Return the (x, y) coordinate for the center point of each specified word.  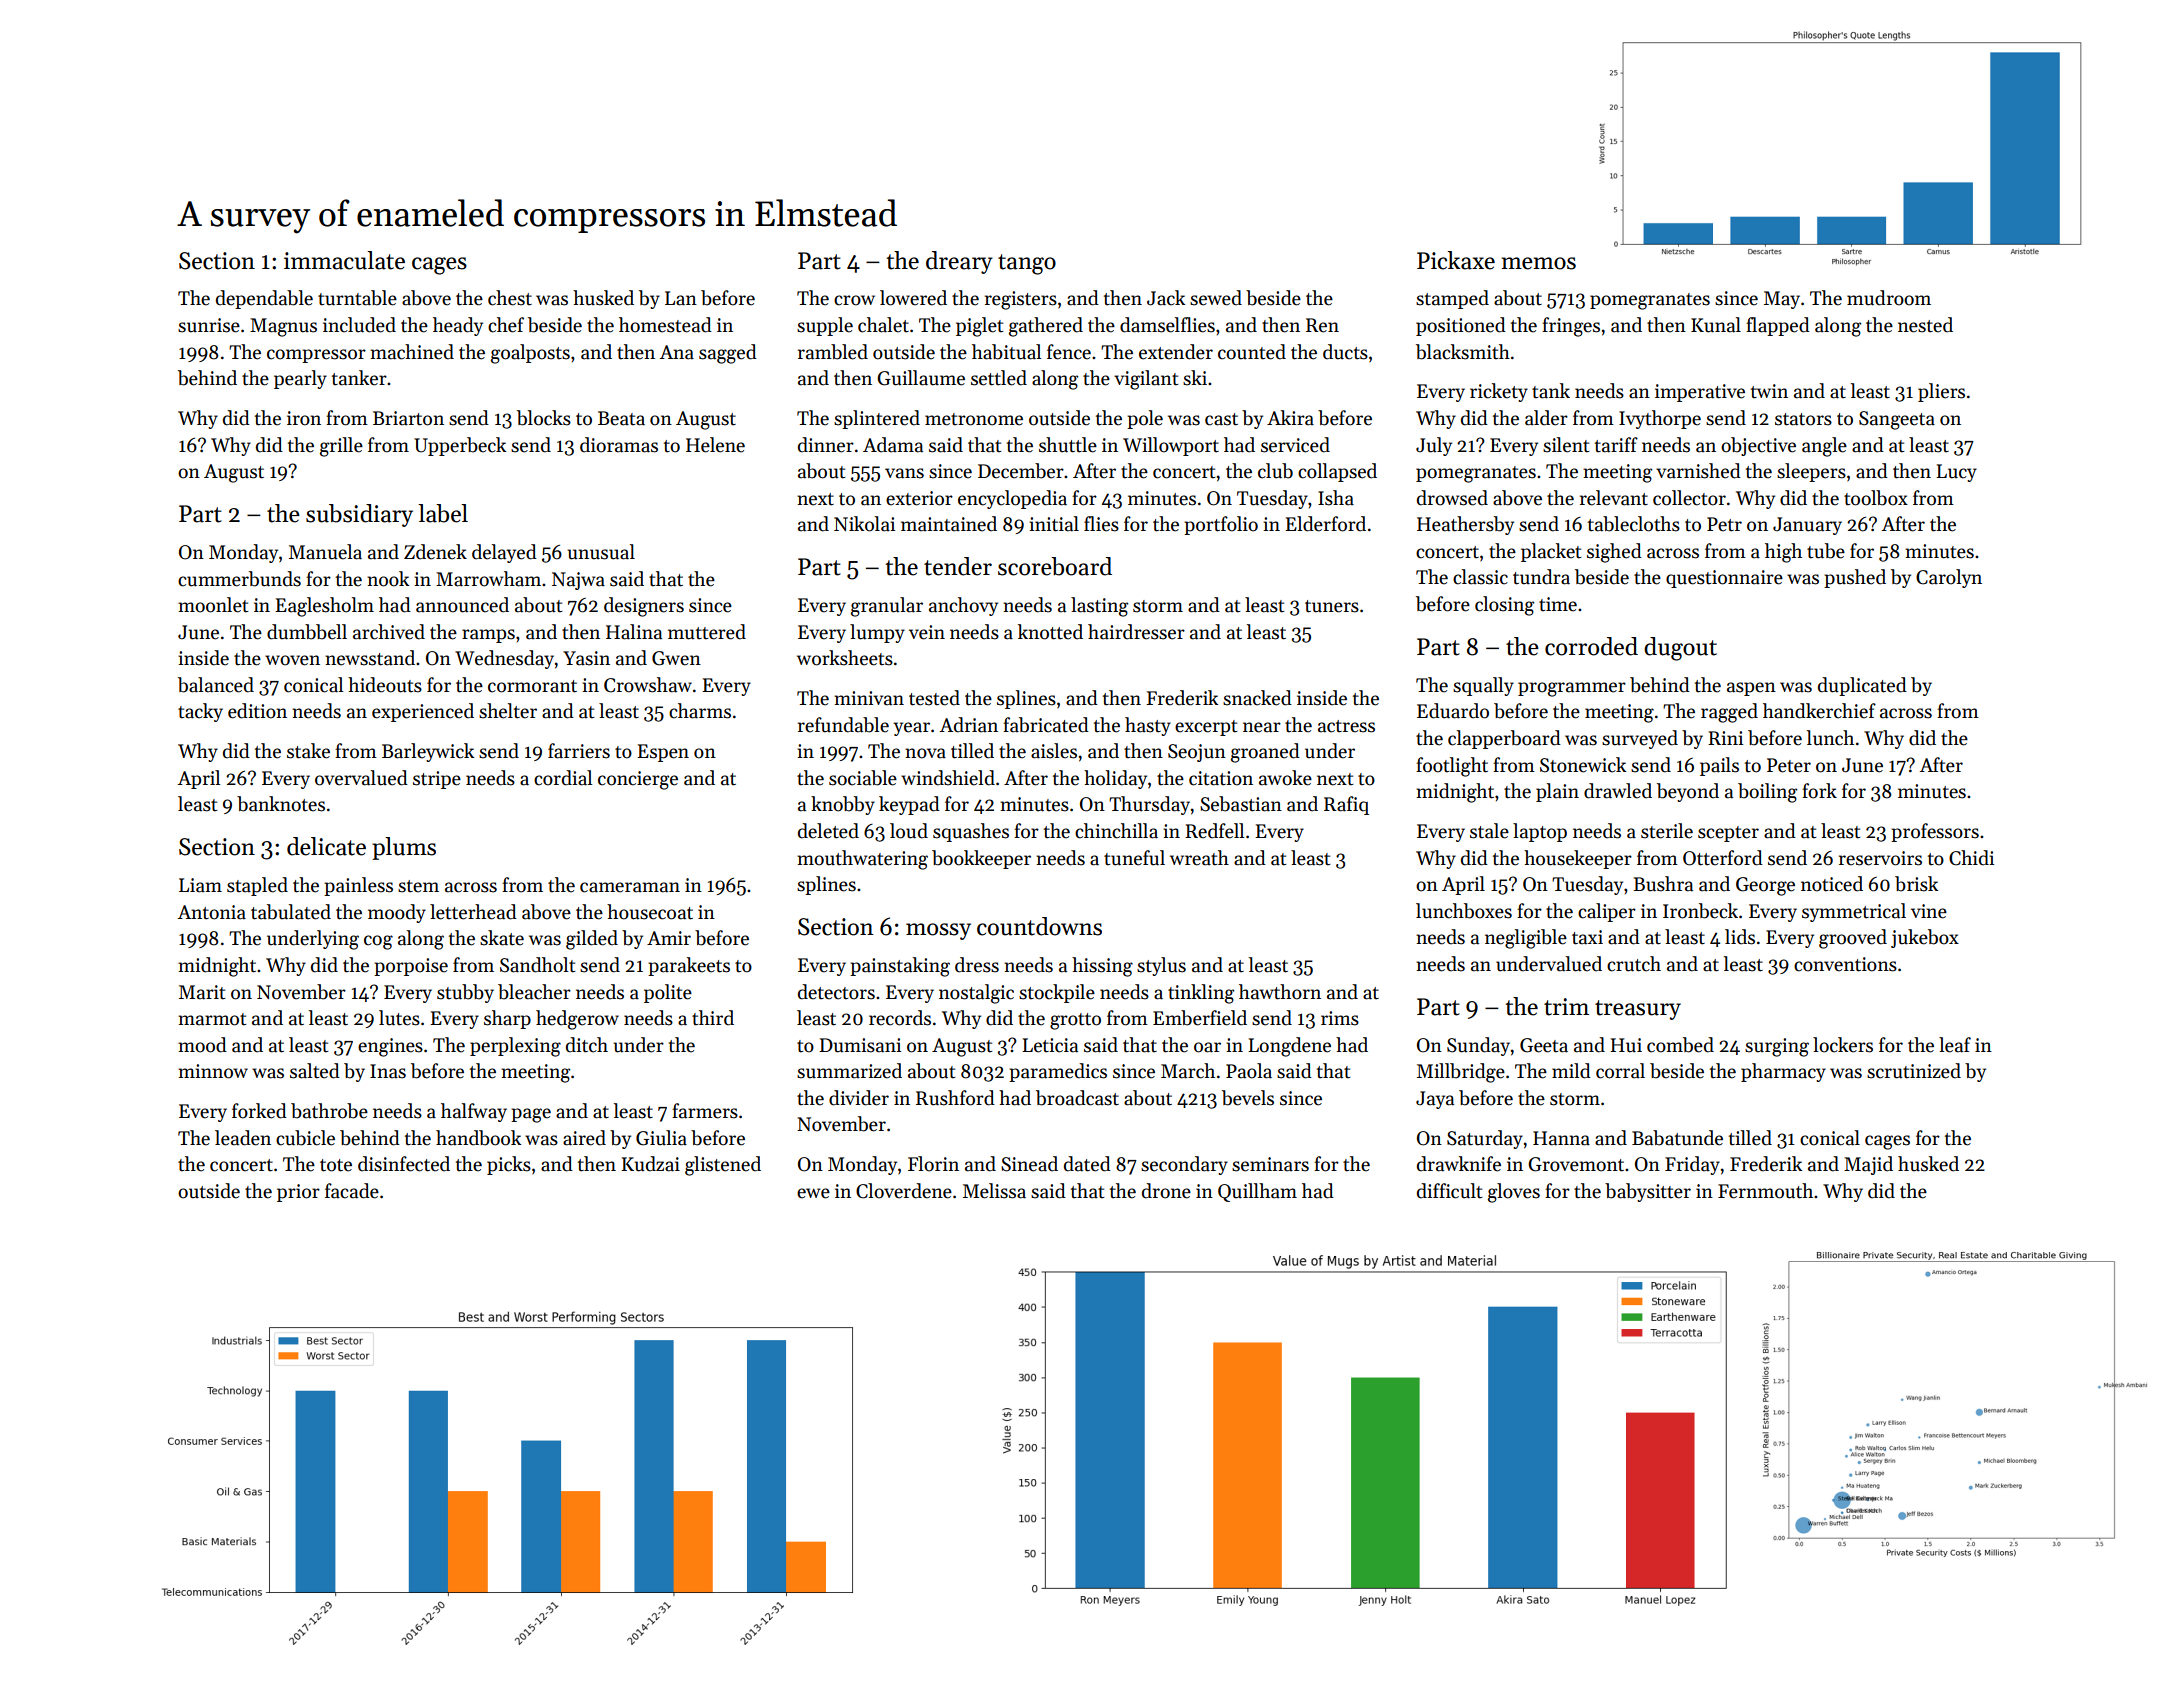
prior (298, 1193)
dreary (959, 262)
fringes (1571, 327)
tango (1027, 264)
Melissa (994, 1191)
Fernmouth (1765, 1191)
